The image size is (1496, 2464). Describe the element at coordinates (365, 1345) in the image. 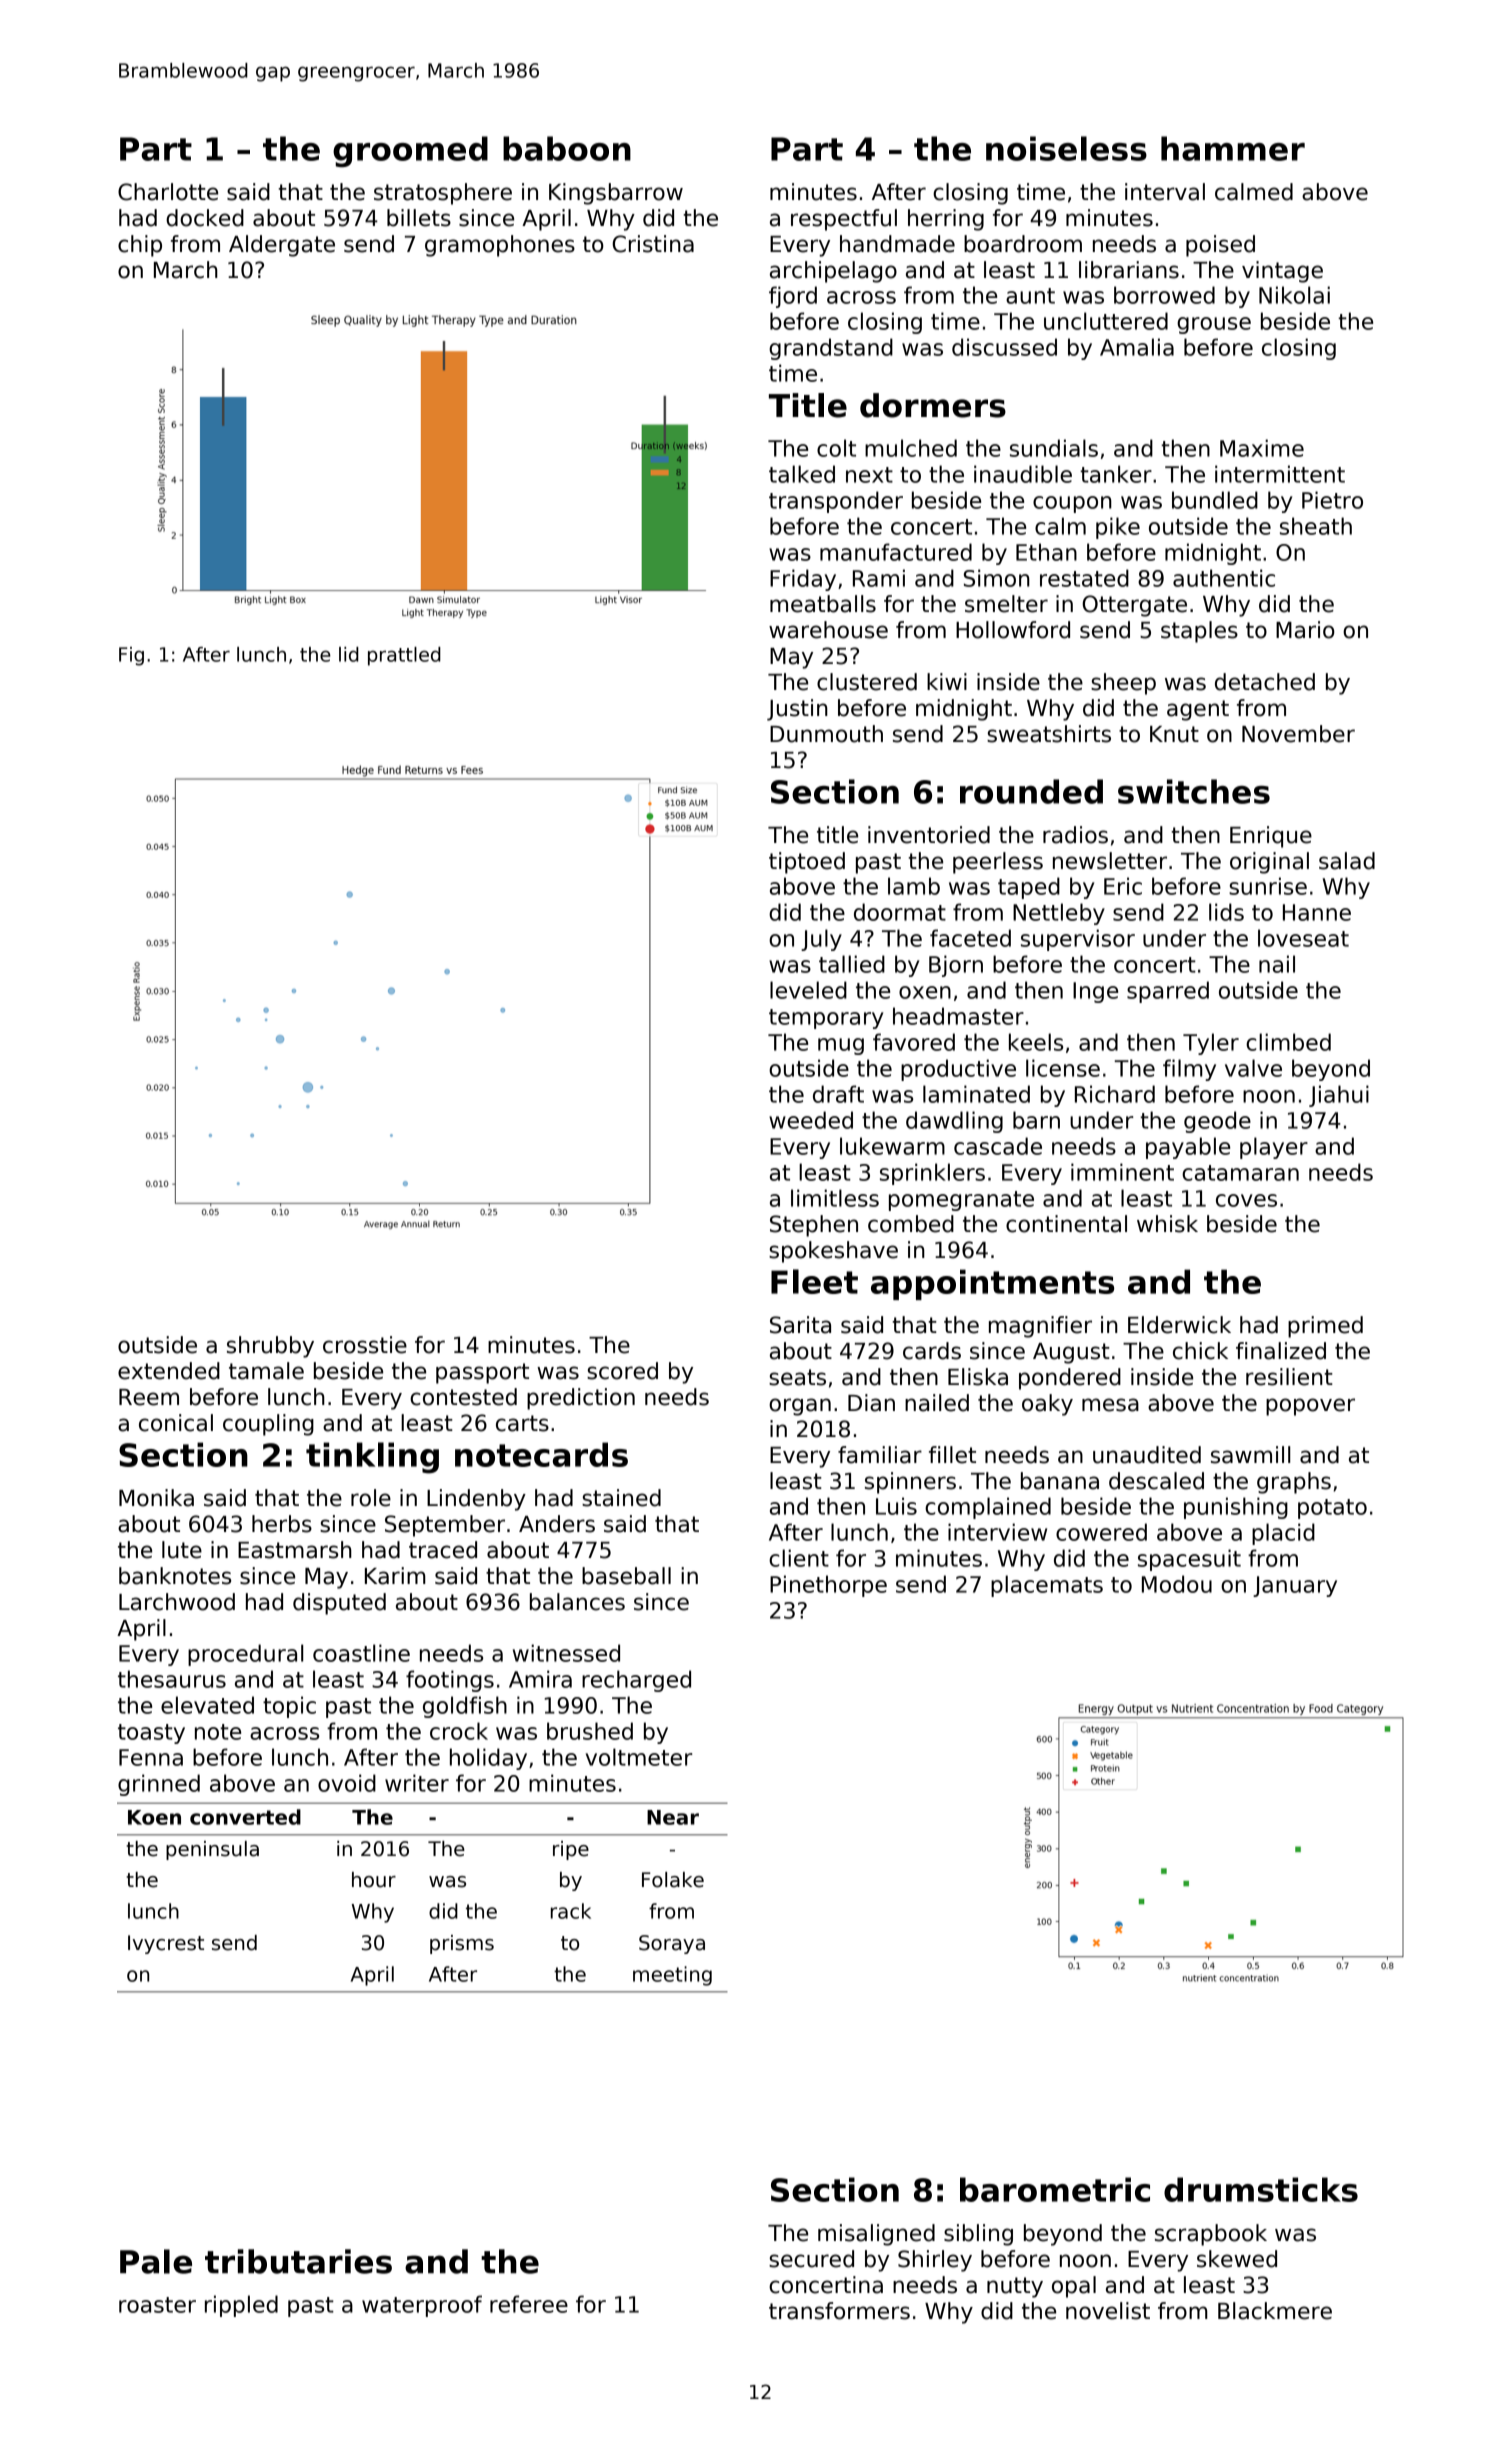

I see `crosstie` at that location.
